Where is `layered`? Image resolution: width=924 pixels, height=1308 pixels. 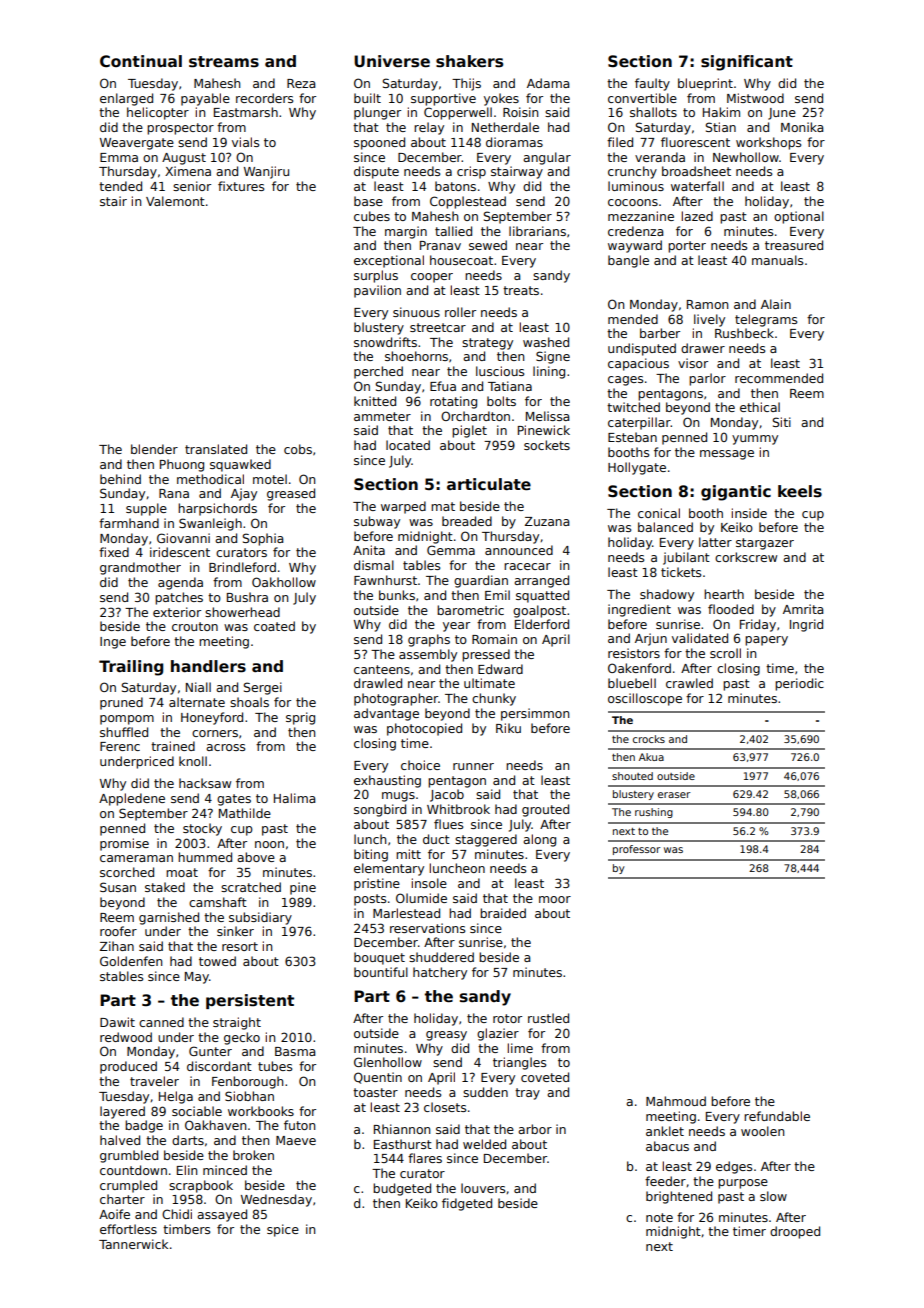
layered is located at coordinates (122, 1112).
